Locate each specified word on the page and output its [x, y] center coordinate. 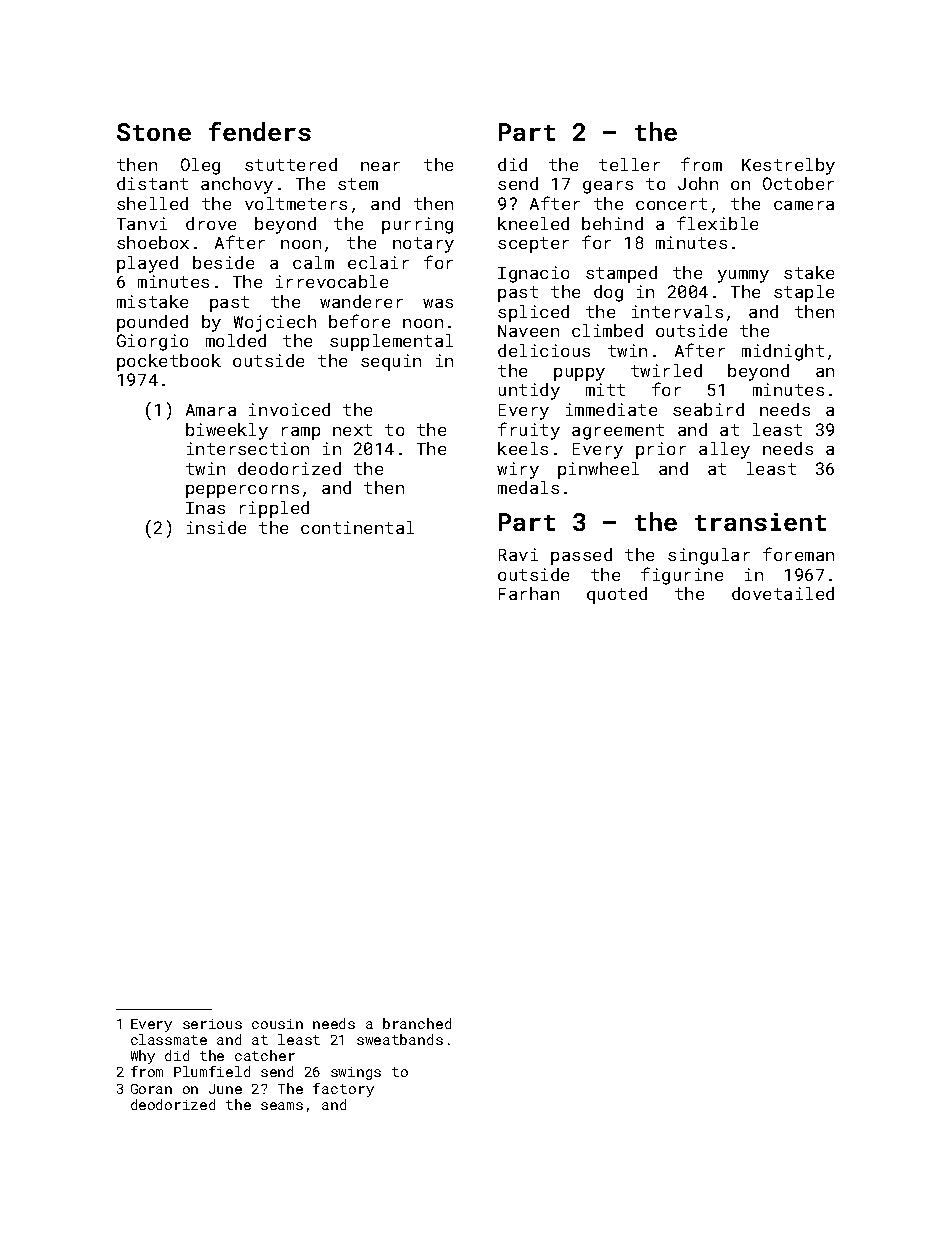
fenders [260, 131]
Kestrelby [788, 166]
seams [282, 1106]
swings [356, 1073]
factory [343, 1090]
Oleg [200, 166]
